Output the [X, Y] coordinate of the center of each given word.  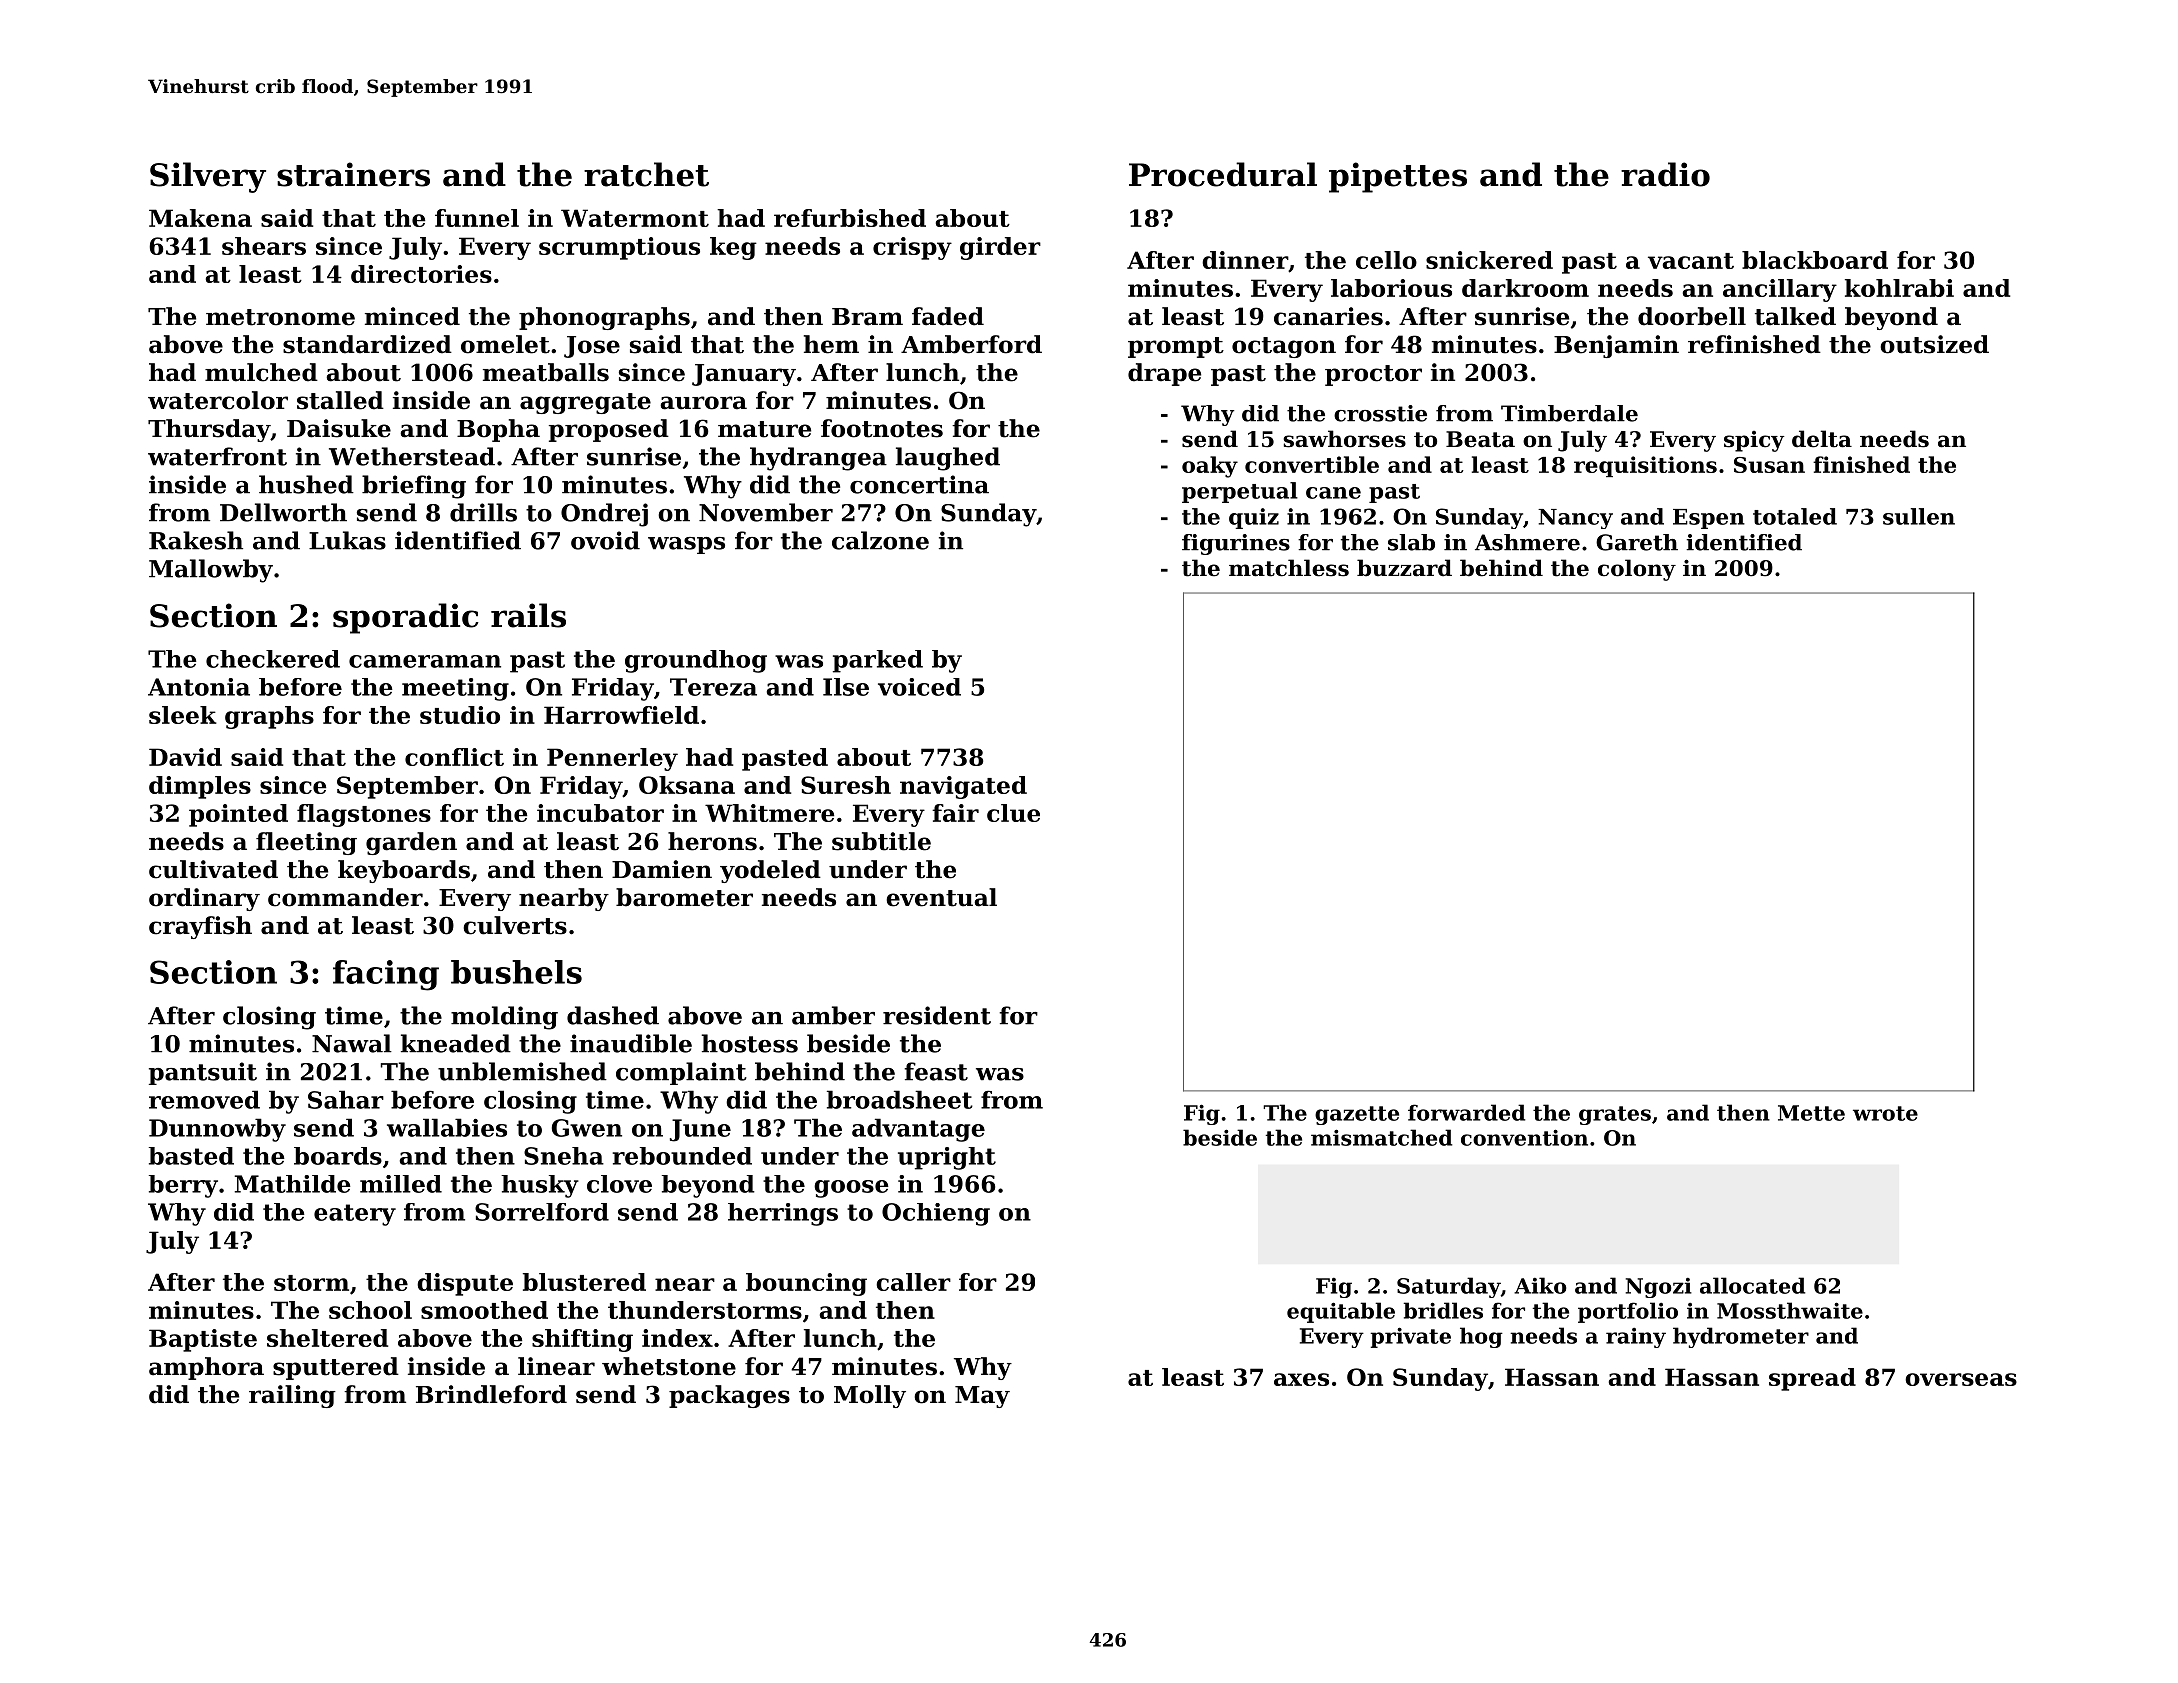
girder [1000, 248]
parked [878, 661]
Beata [1480, 439]
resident [937, 1015]
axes [1301, 1379]
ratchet [646, 174]
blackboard [1815, 260]
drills [483, 512]
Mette [1811, 1113]
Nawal [352, 1043]
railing [292, 1396]
